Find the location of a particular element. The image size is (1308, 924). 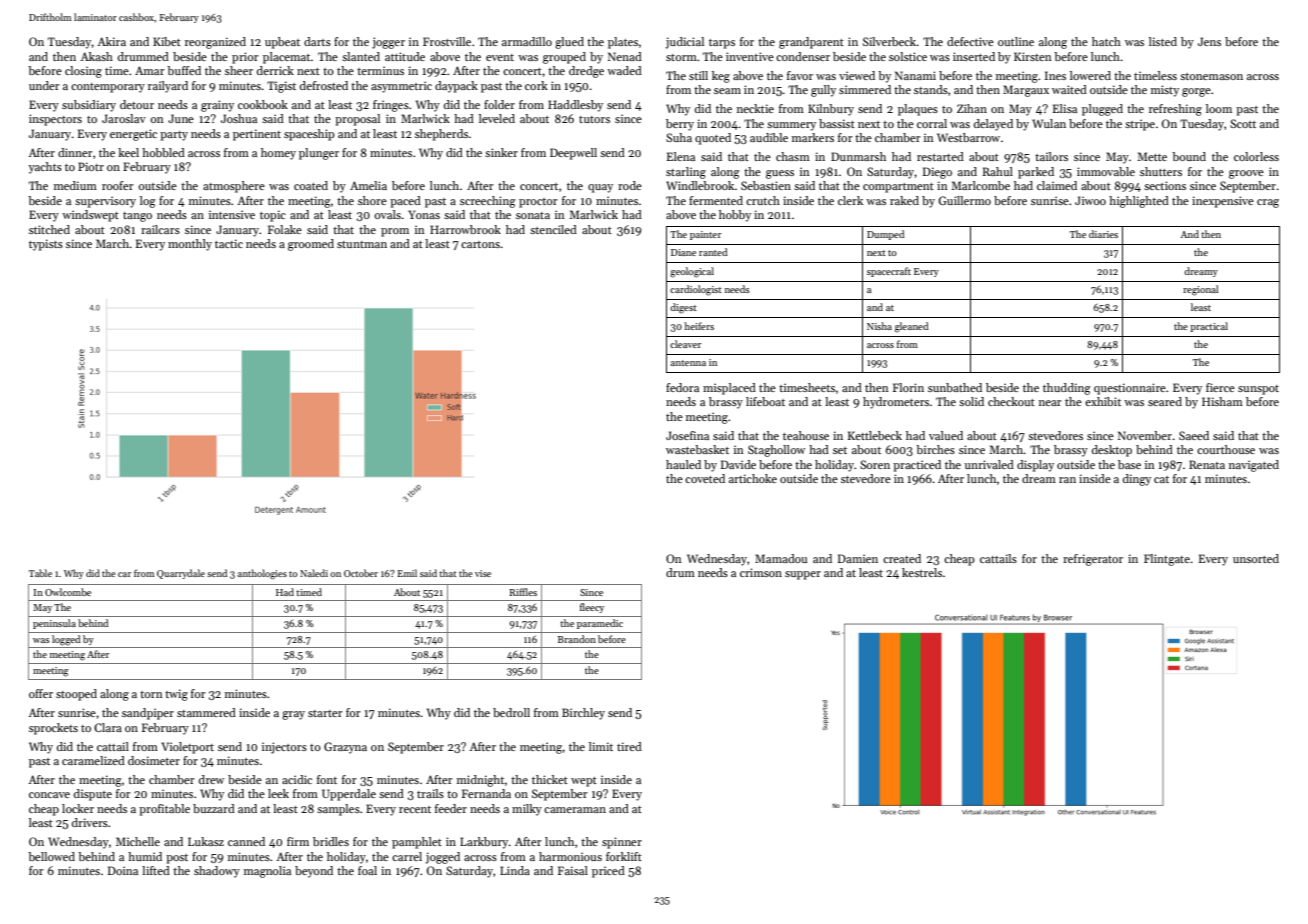

limit is located at coordinates (601, 746).
